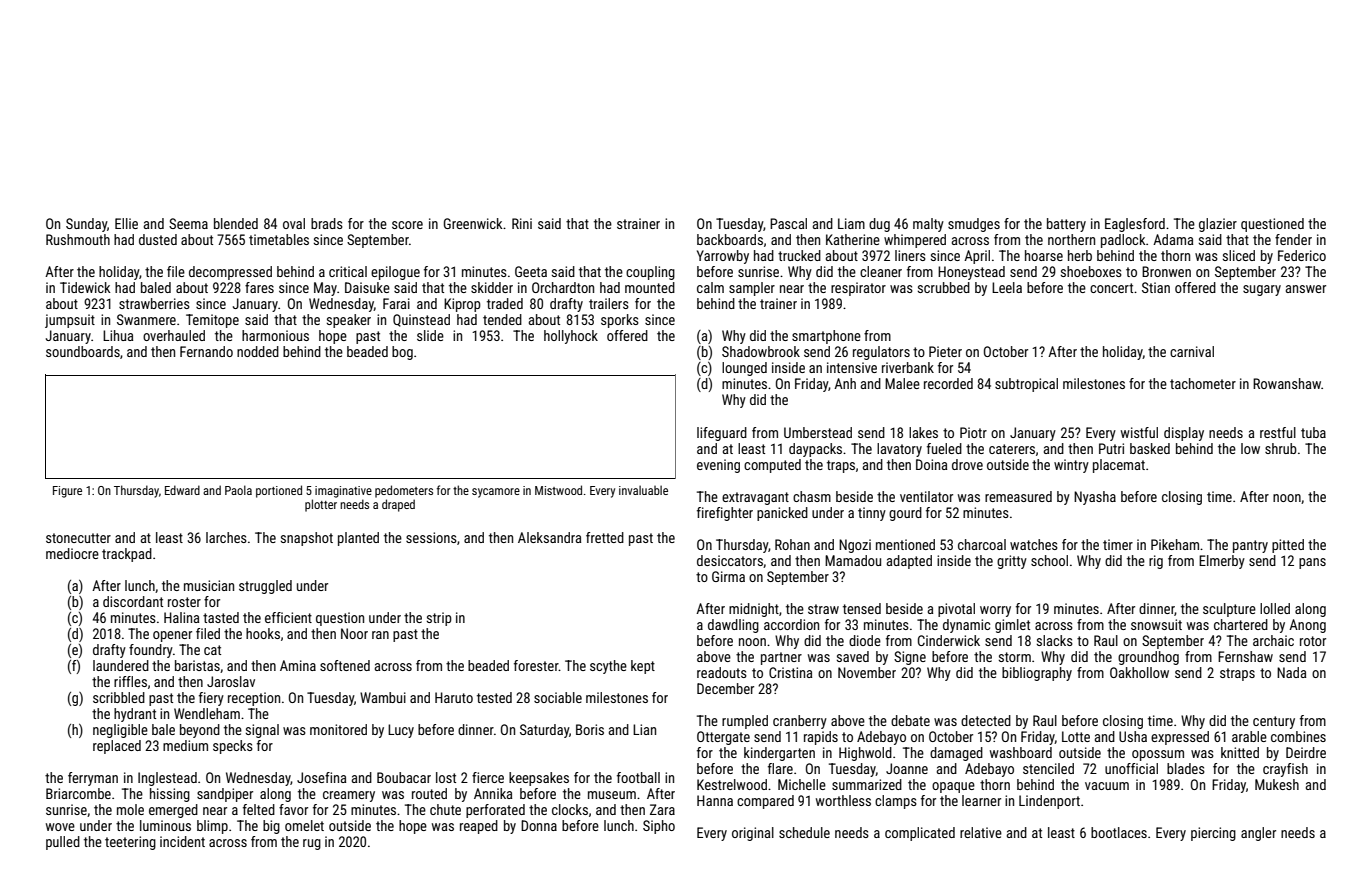  Describe the element at coordinates (1312, 563) in the screenshot. I see `pans` at that location.
